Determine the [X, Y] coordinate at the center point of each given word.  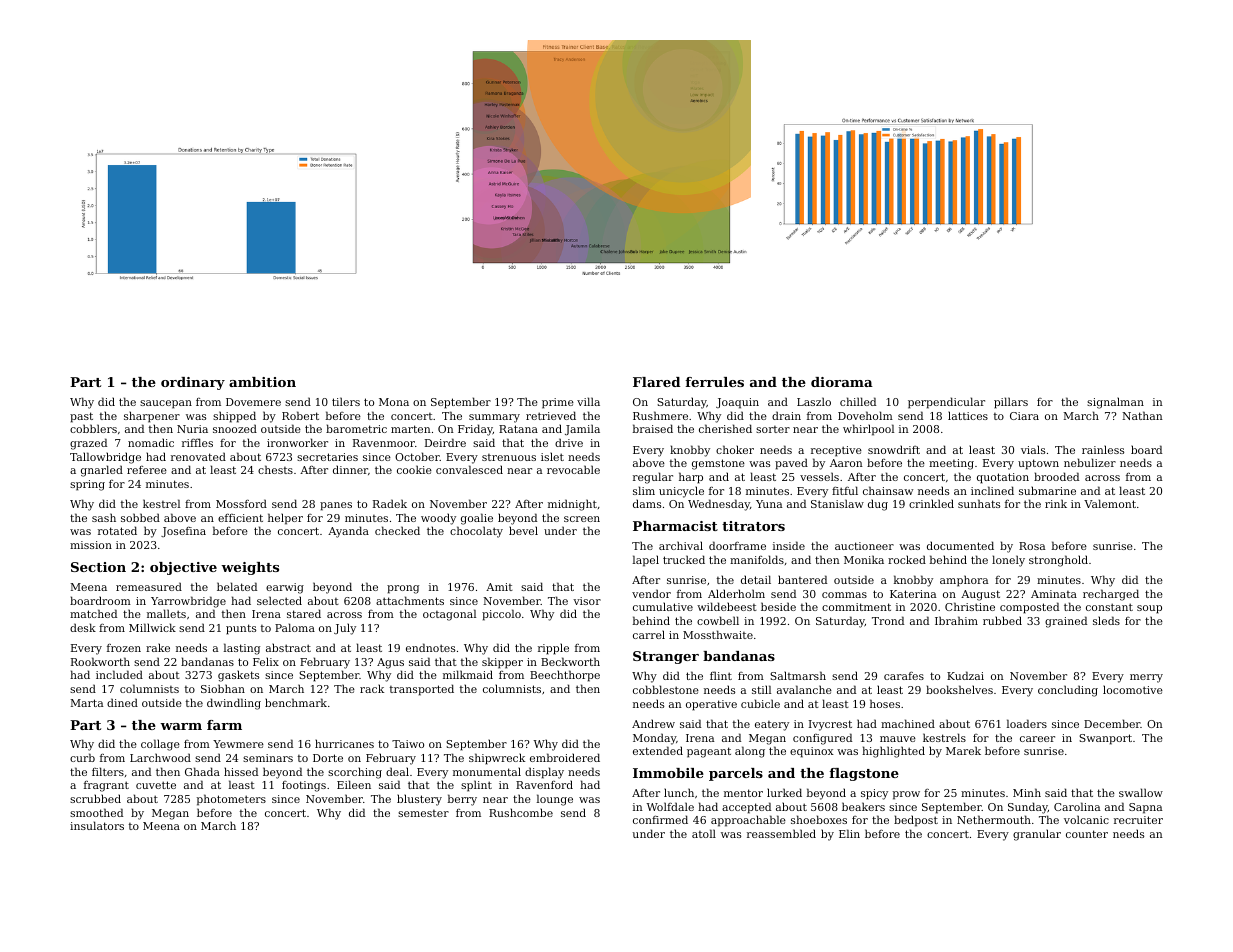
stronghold [1058, 561]
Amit [499, 587]
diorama [842, 382]
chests [275, 469]
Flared [656, 382]
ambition [262, 382]
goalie [477, 519]
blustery [419, 800]
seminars [268, 758]
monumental [487, 771]
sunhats [979, 503]
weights [250, 568]
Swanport [1105, 739]
